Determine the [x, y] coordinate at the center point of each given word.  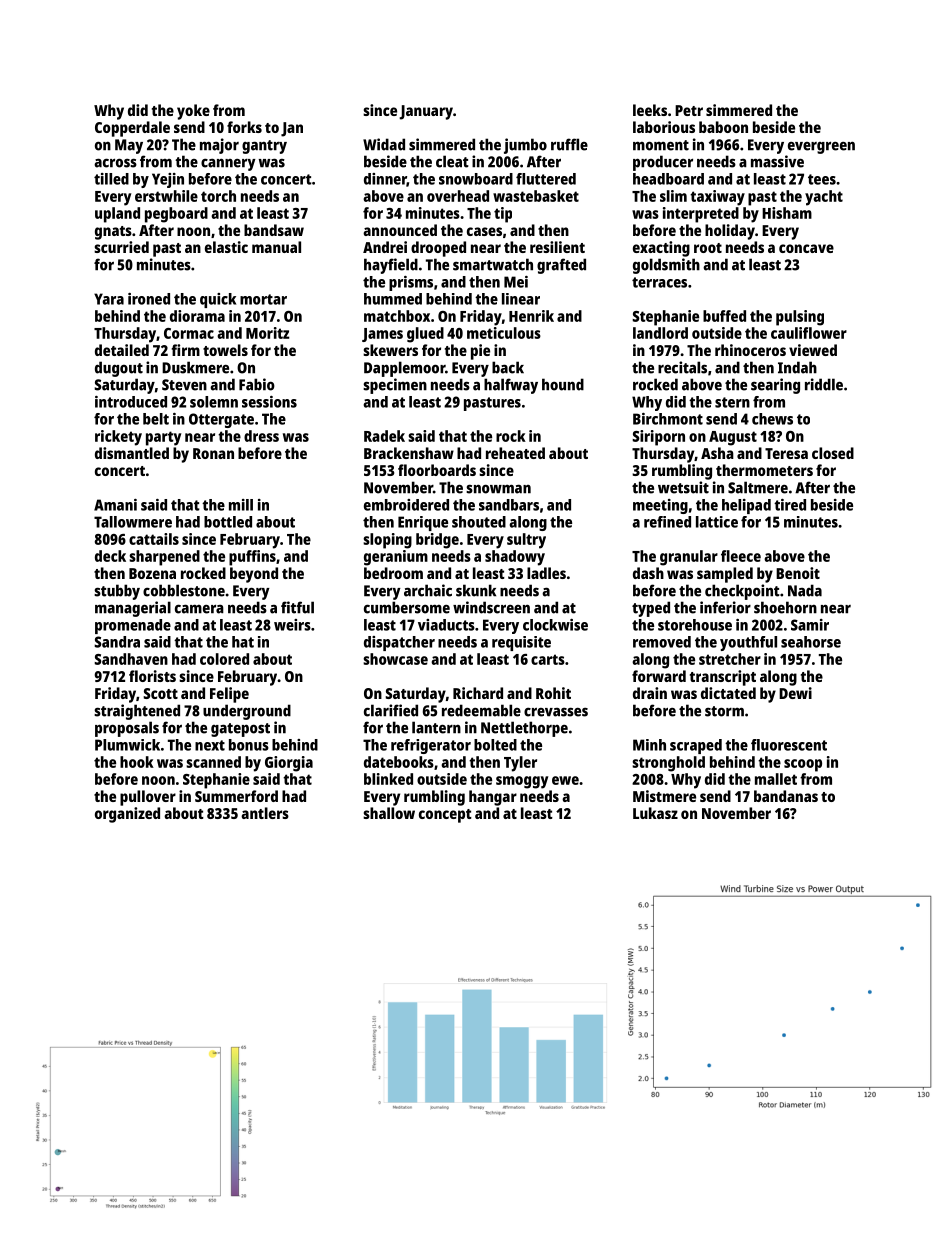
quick [218, 300]
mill [241, 505]
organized [127, 815]
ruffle [569, 144]
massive [777, 161]
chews [772, 419]
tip [503, 215]
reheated [515, 453]
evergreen [821, 147]
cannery [228, 164]
